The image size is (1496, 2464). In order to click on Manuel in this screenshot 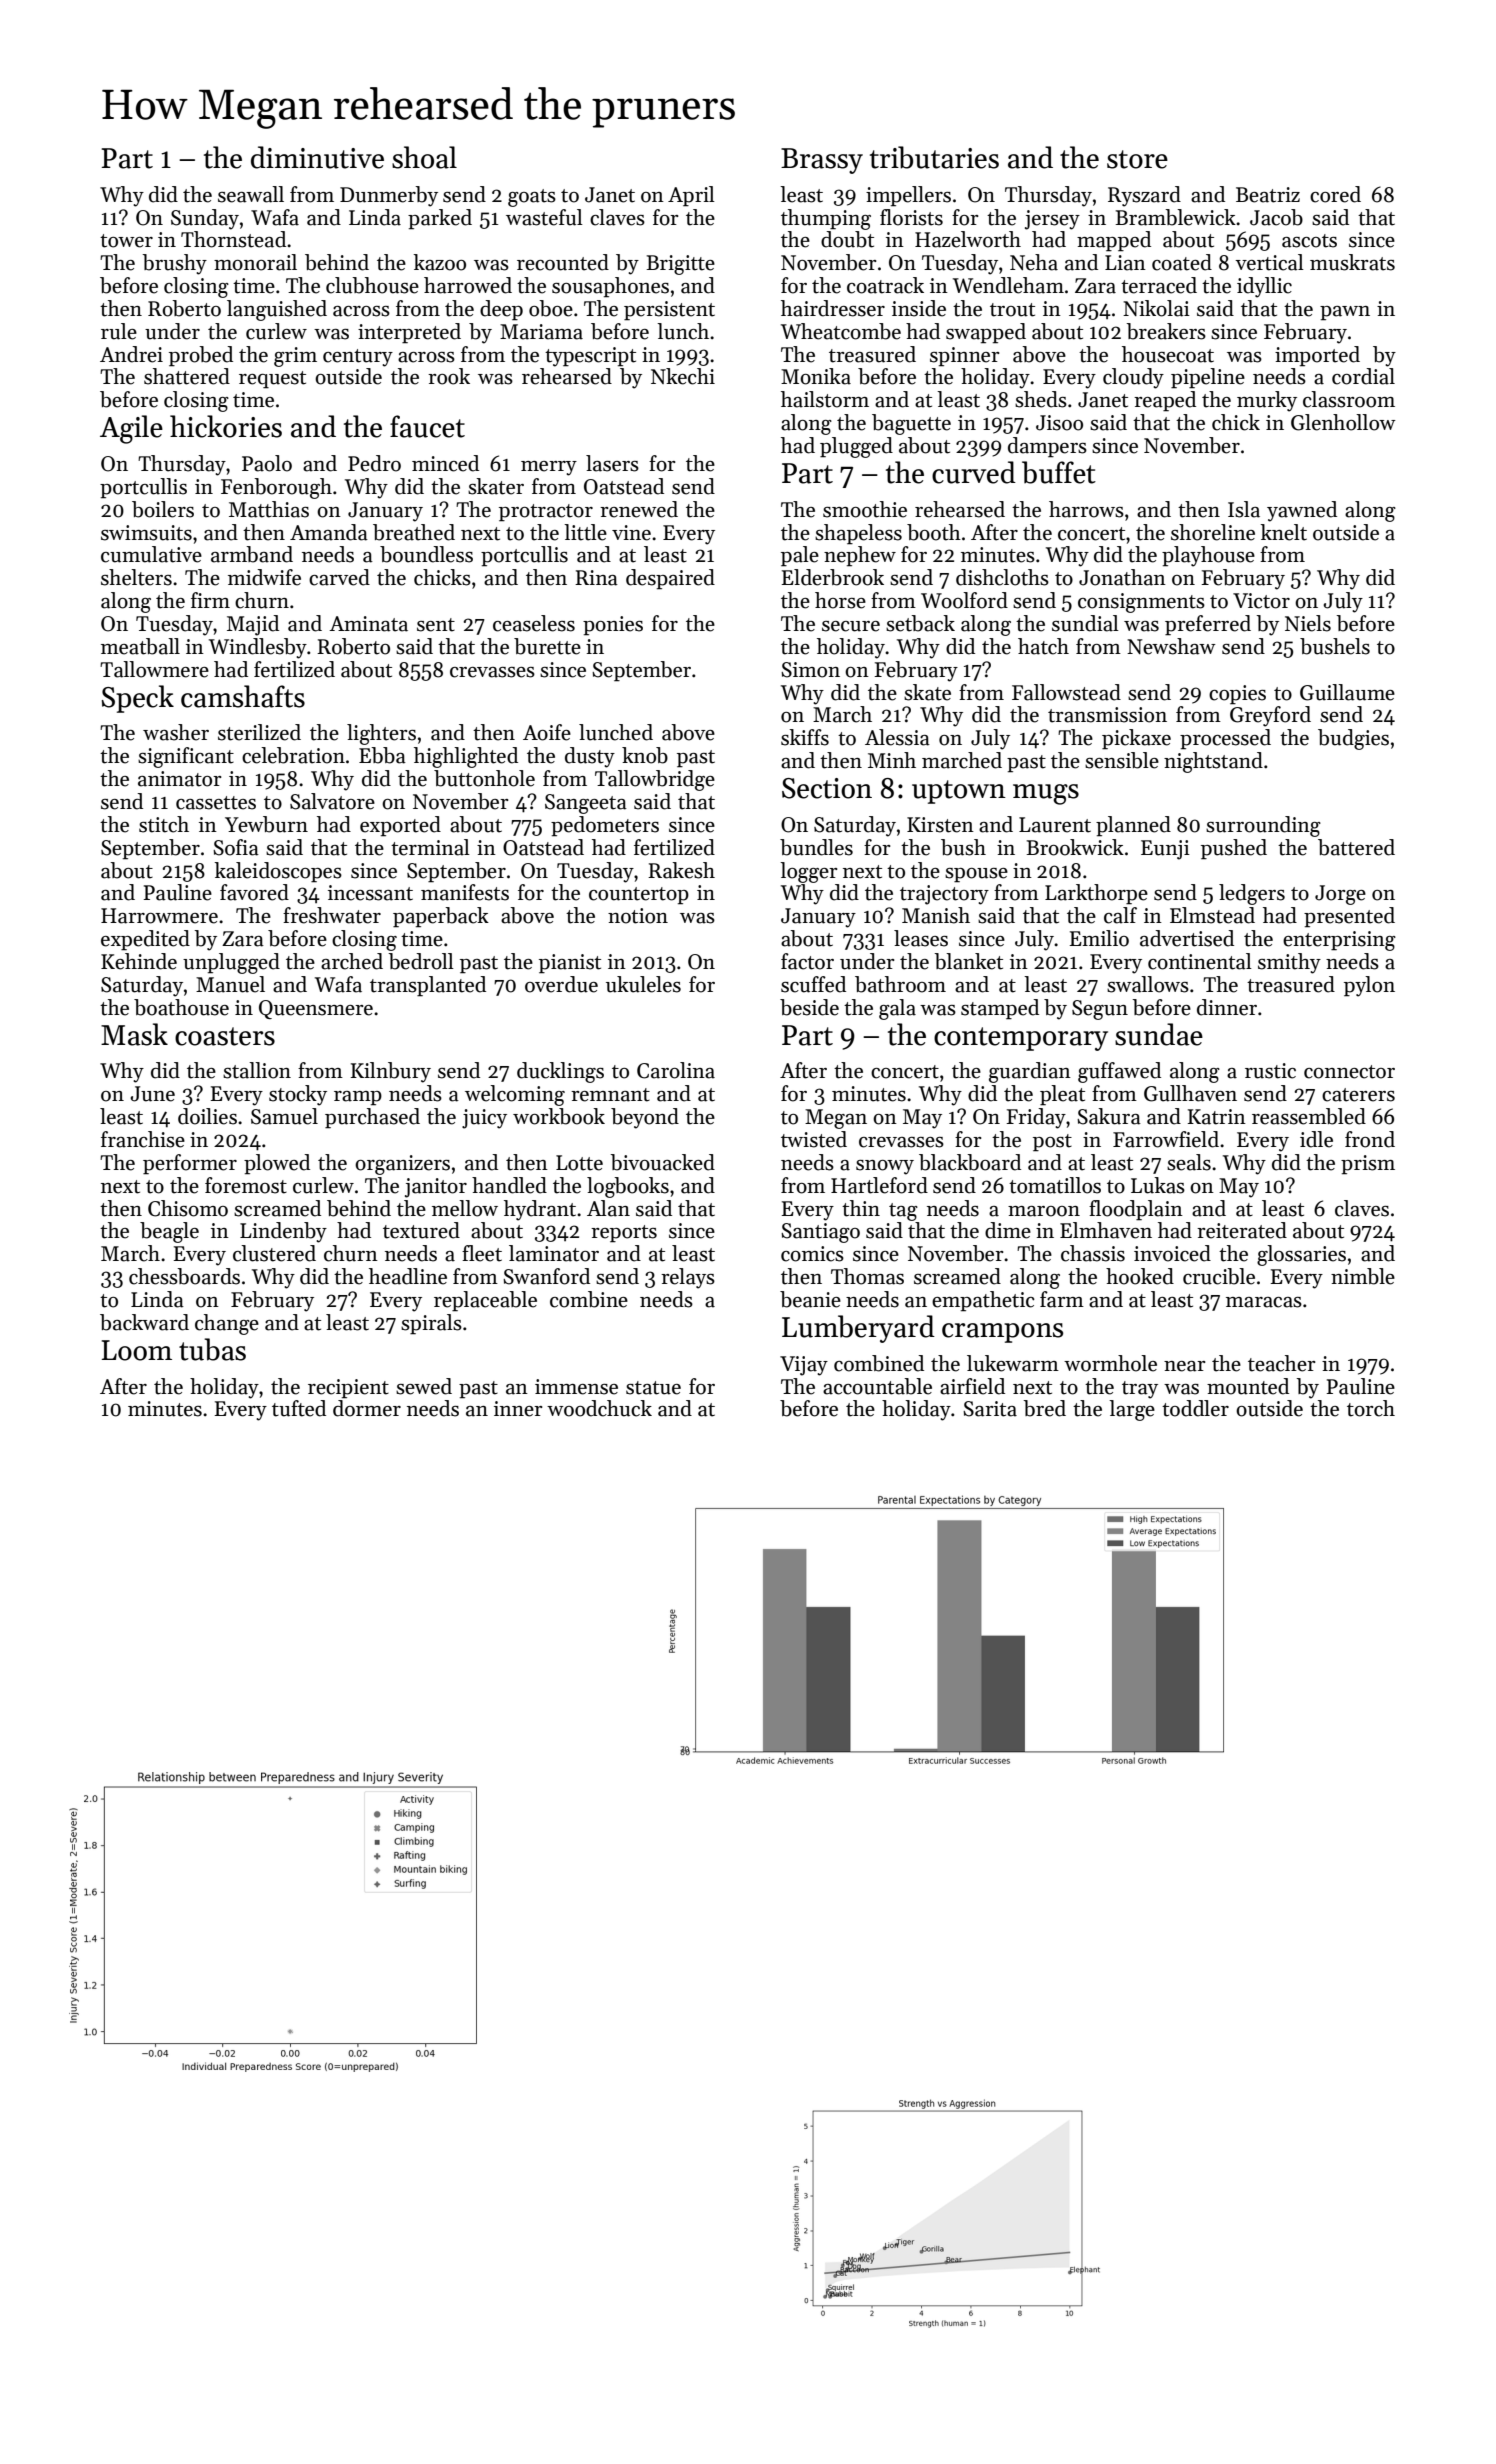, I will do `click(230, 984)`.
